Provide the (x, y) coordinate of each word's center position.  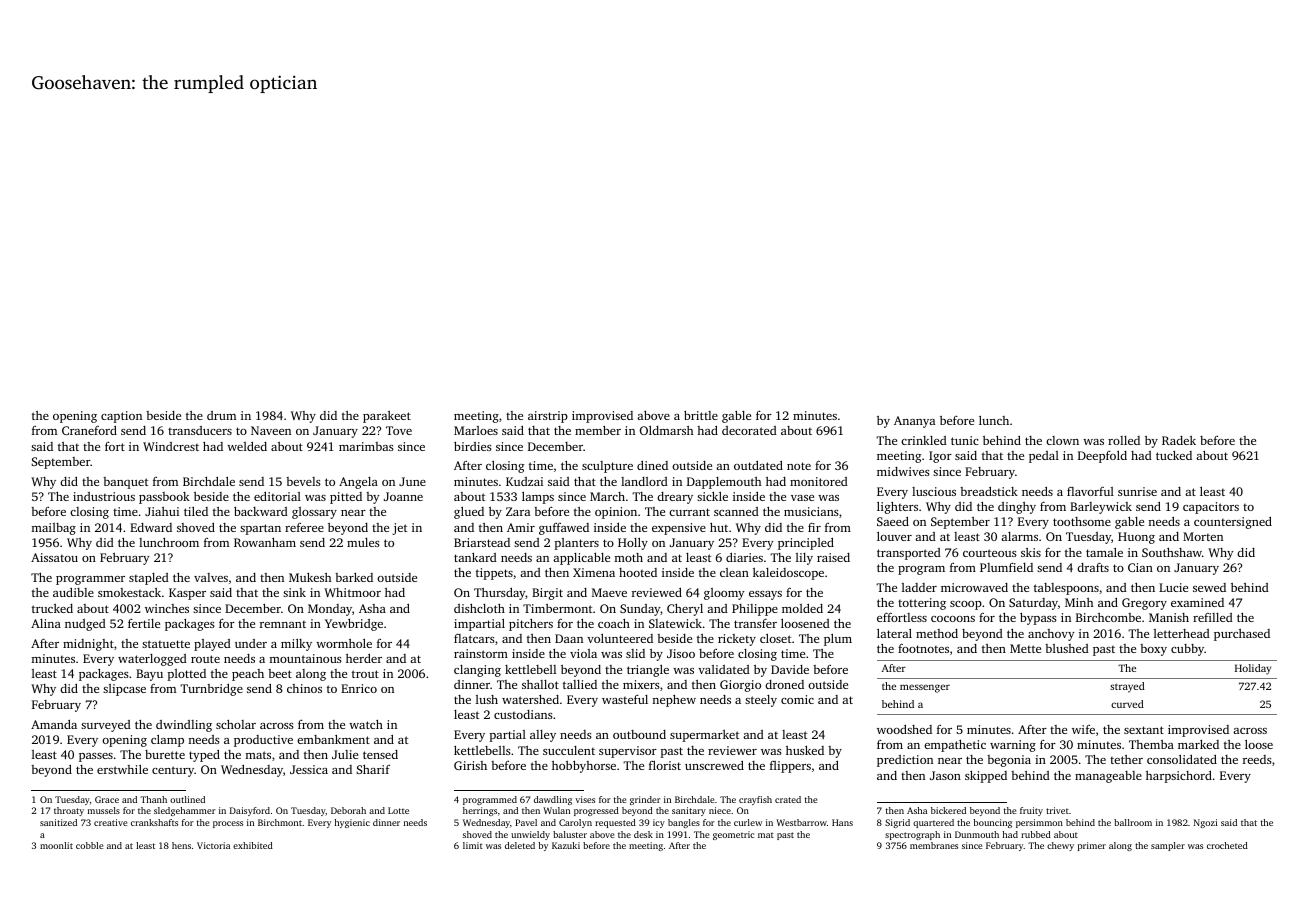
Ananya (914, 422)
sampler (1168, 846)
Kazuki (566, 845)
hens (181, 845)
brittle (701, 415)
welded (247, 446)
